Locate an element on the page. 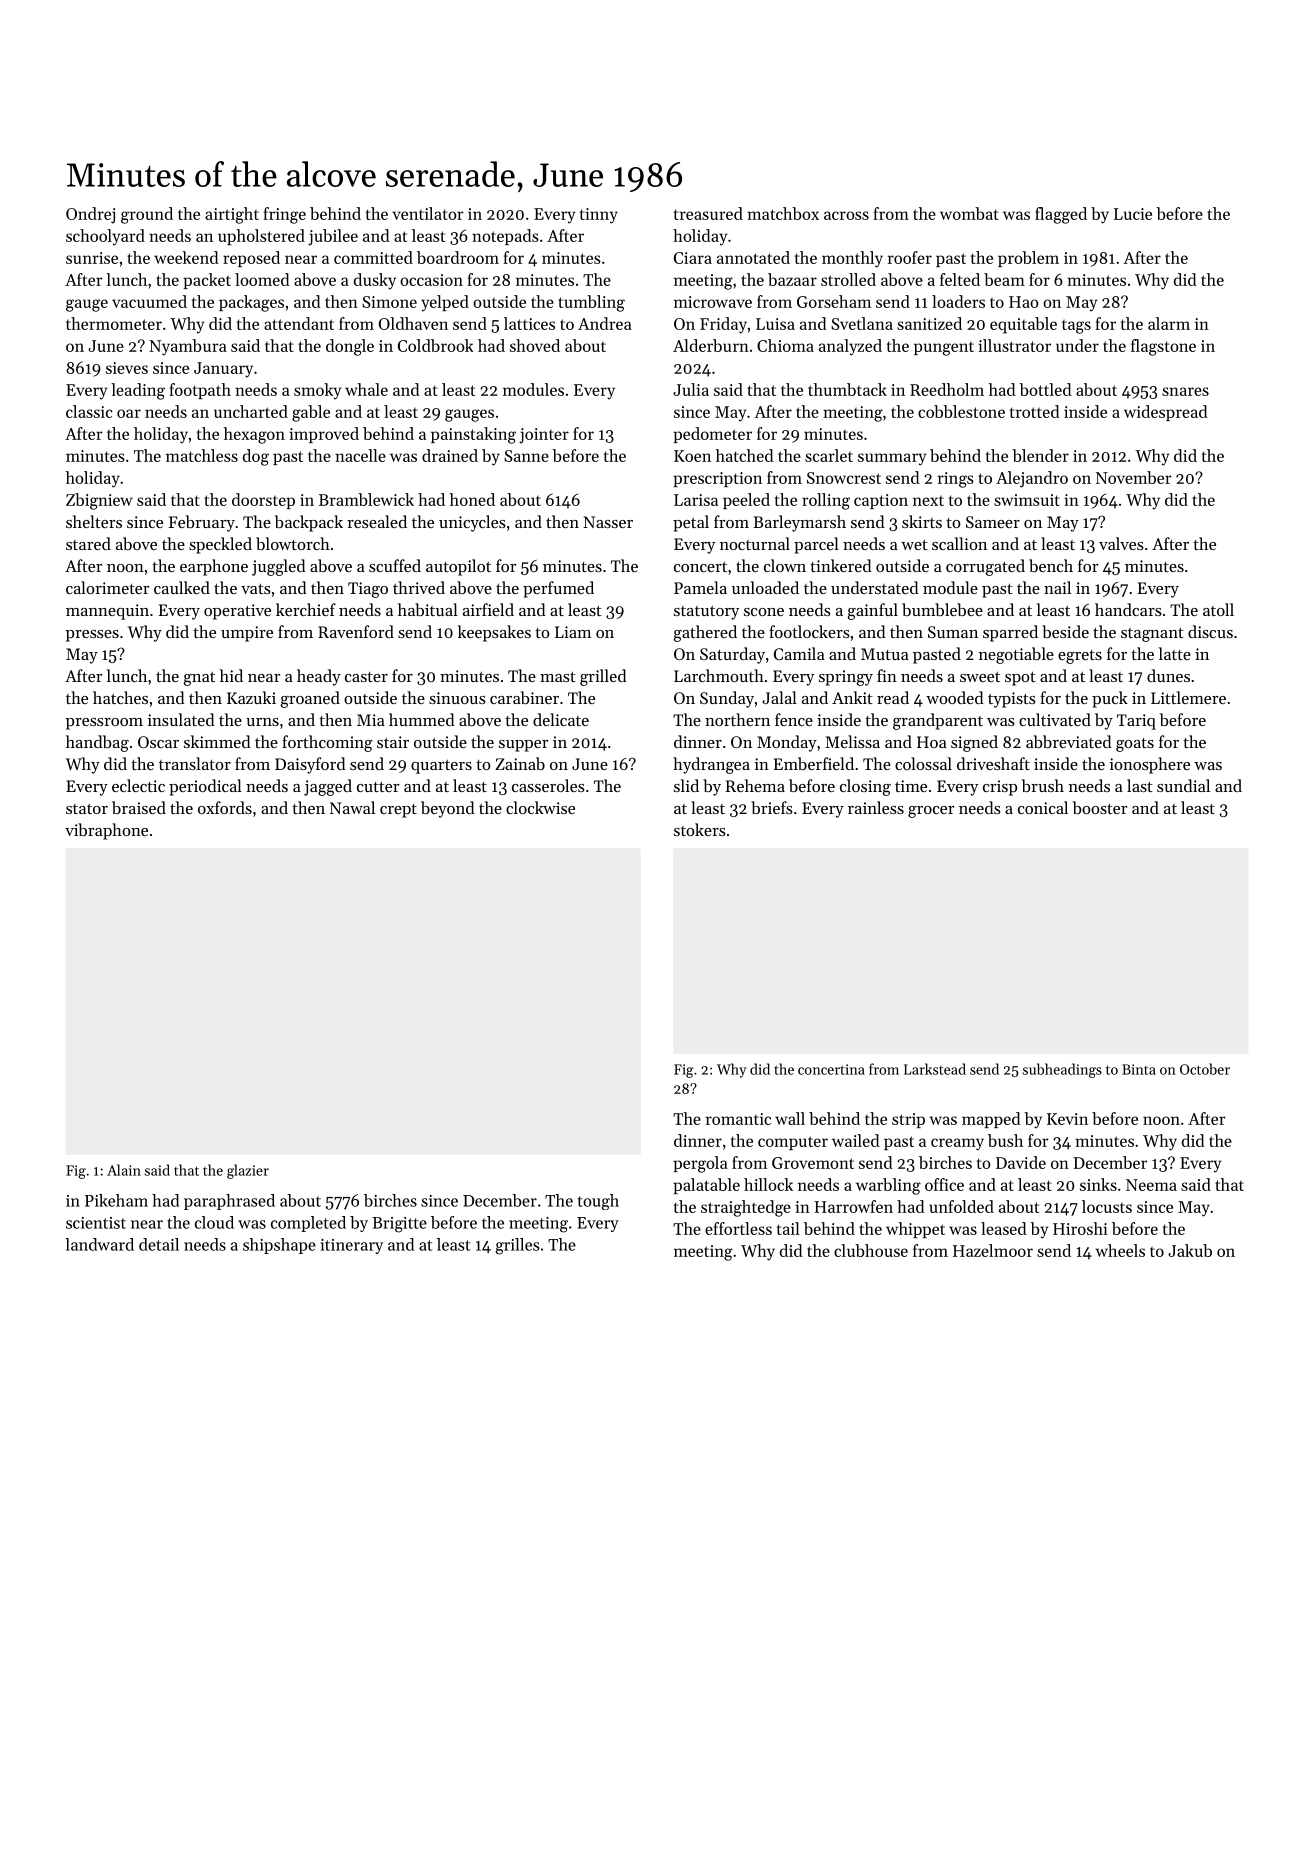 Image resolution: width=1314 pixels, height=1858 pixels. nacelle is located at coordinates (360, 455).
